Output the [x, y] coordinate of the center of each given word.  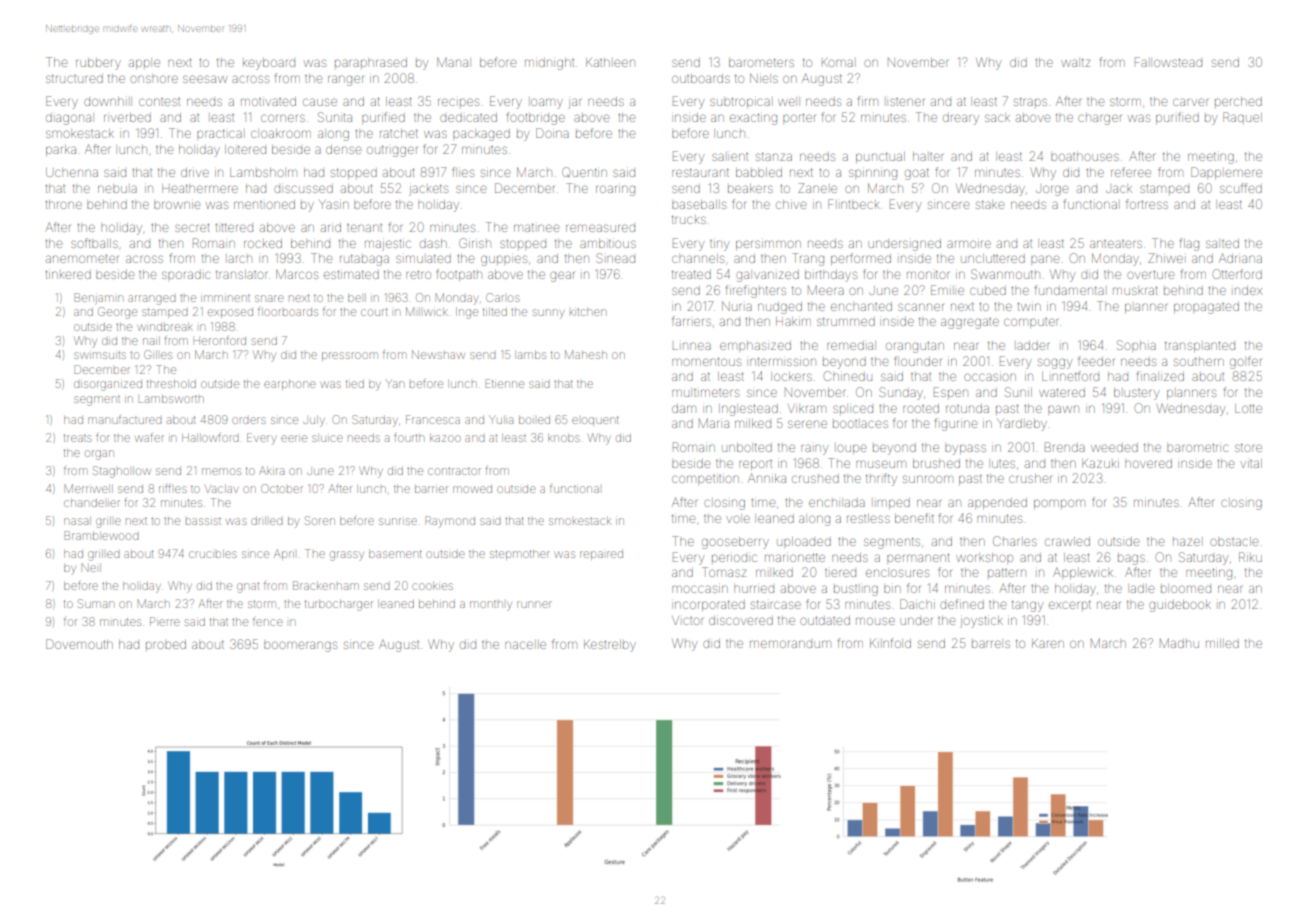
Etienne [505, 383]
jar [574, 103]
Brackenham [326, 585]
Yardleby [1022, 425]
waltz [1075, 62]
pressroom [350, 356]
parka [61, 150]
